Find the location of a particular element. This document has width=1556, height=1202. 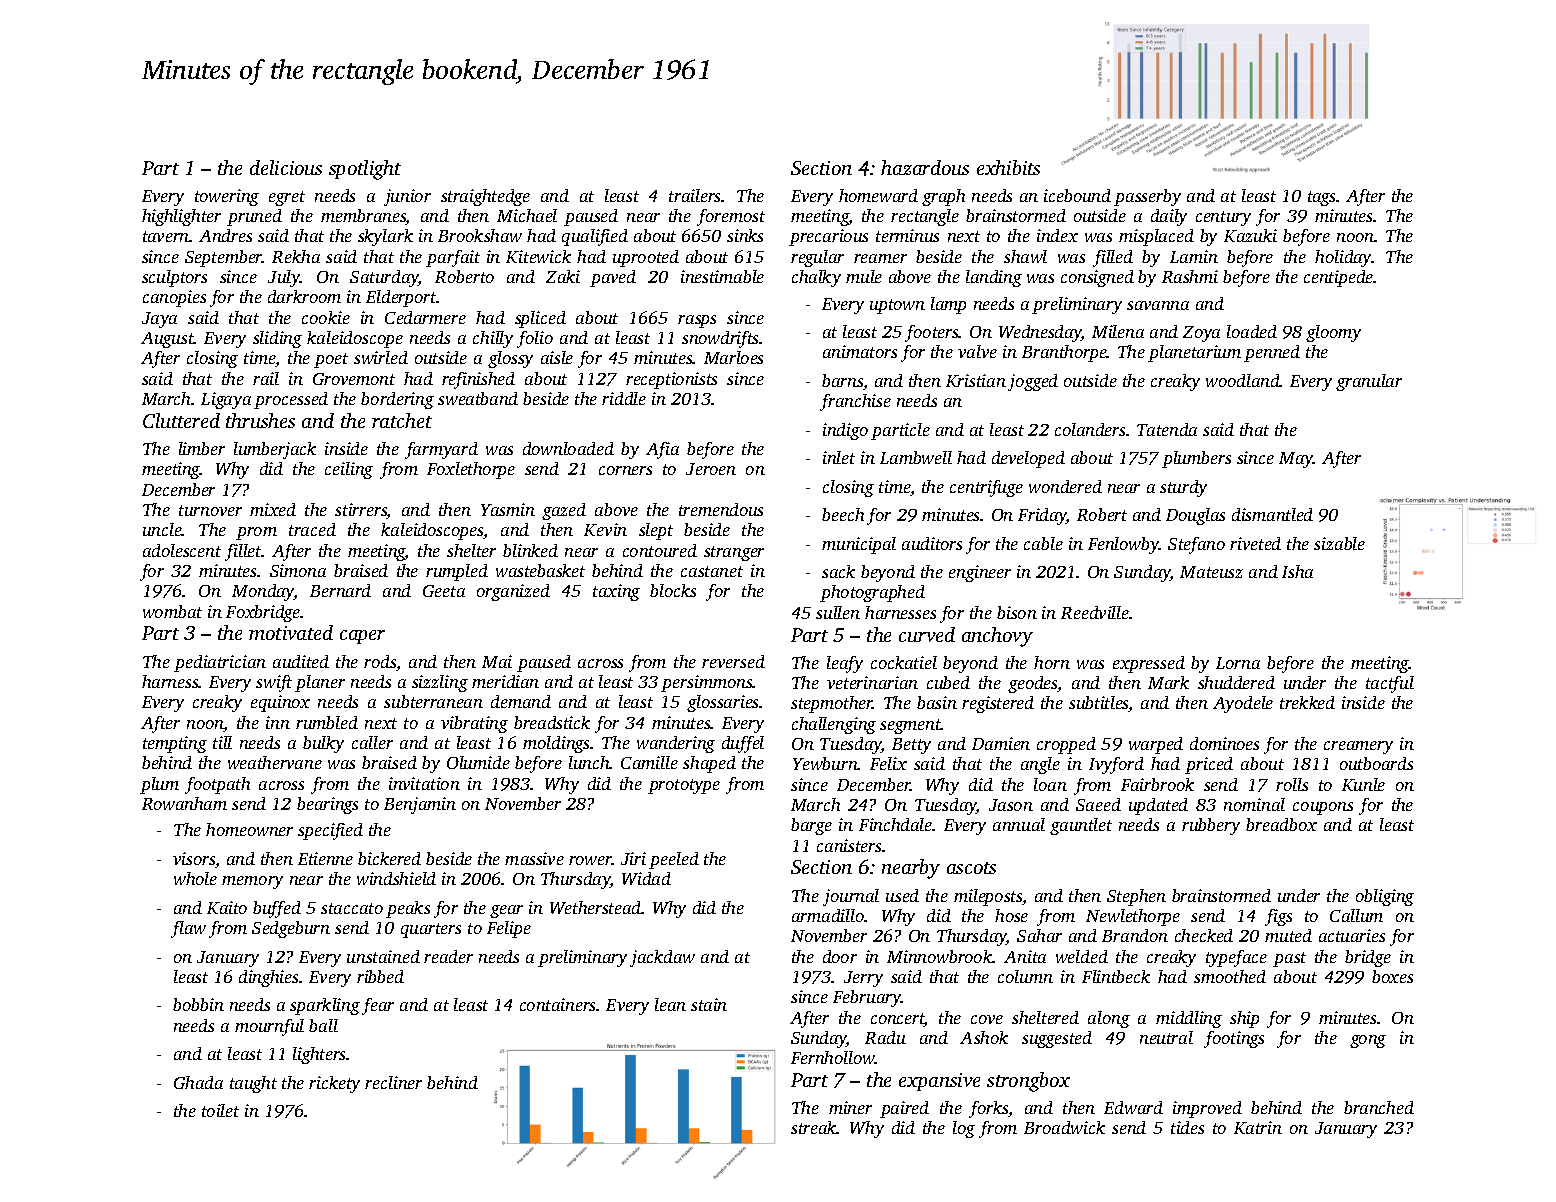

foremost is located at coordinates (731, 217).
